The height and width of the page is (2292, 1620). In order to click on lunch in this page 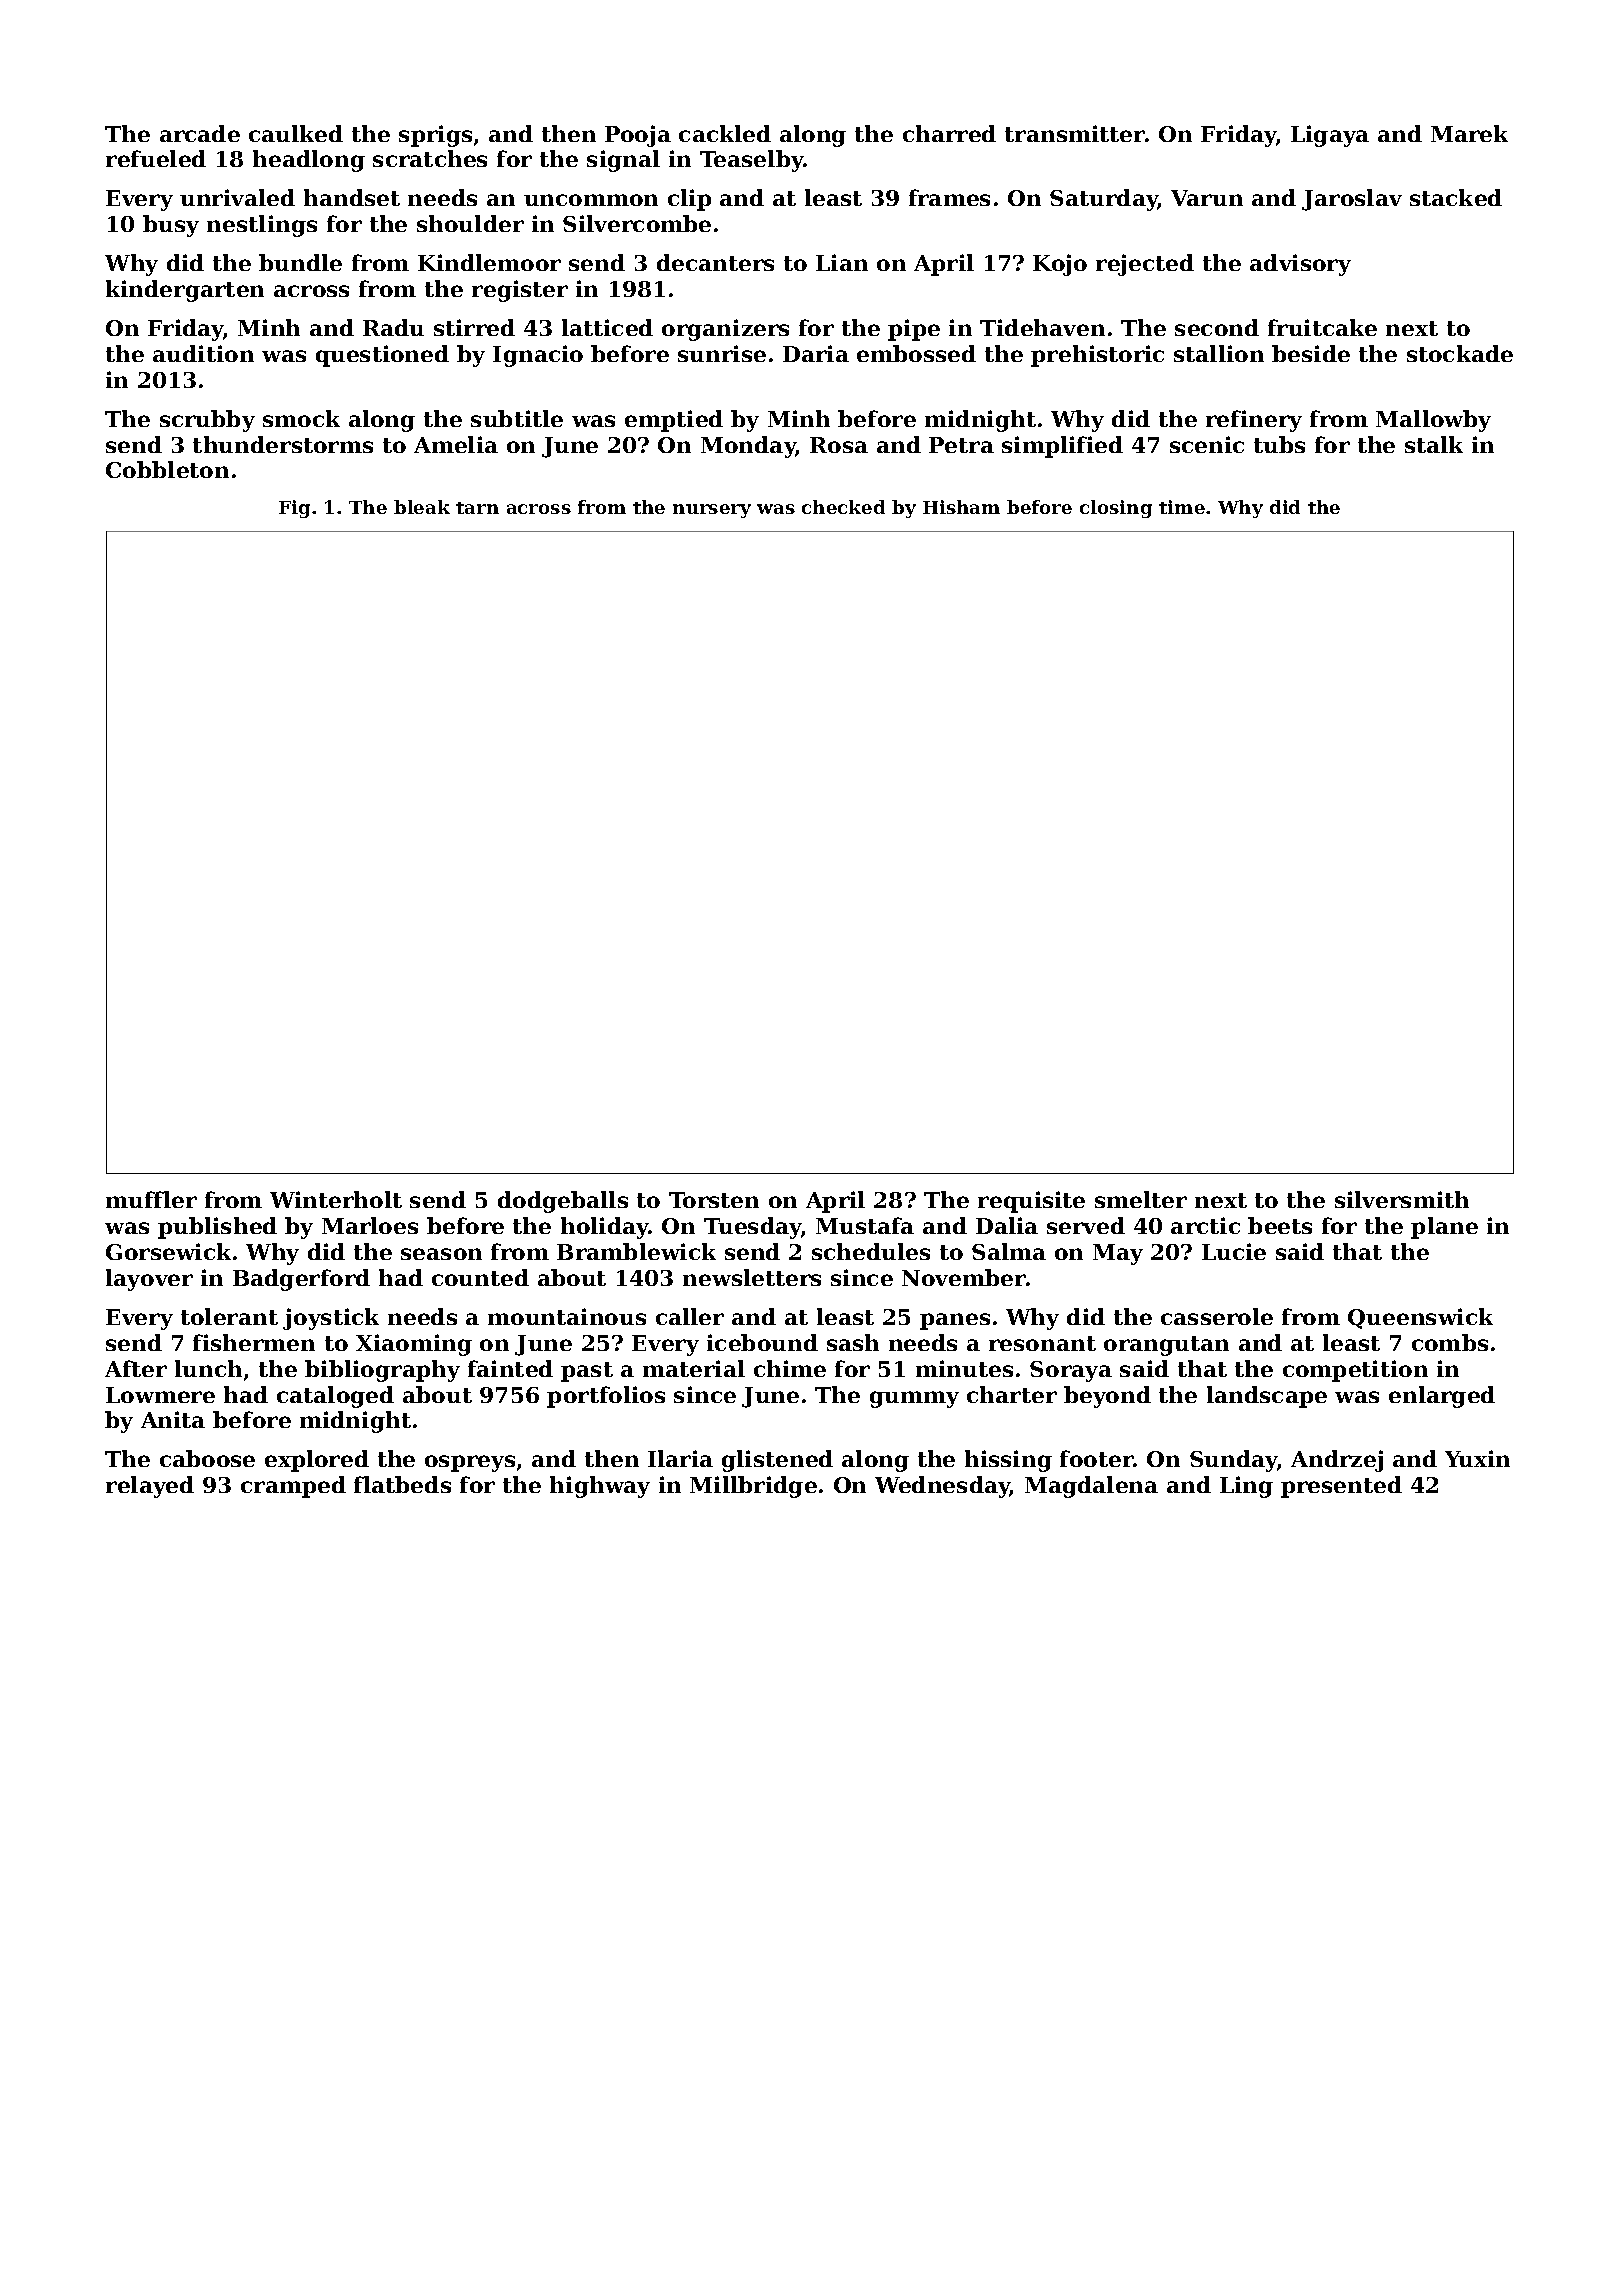, I will do `click(208, 1368)`.
